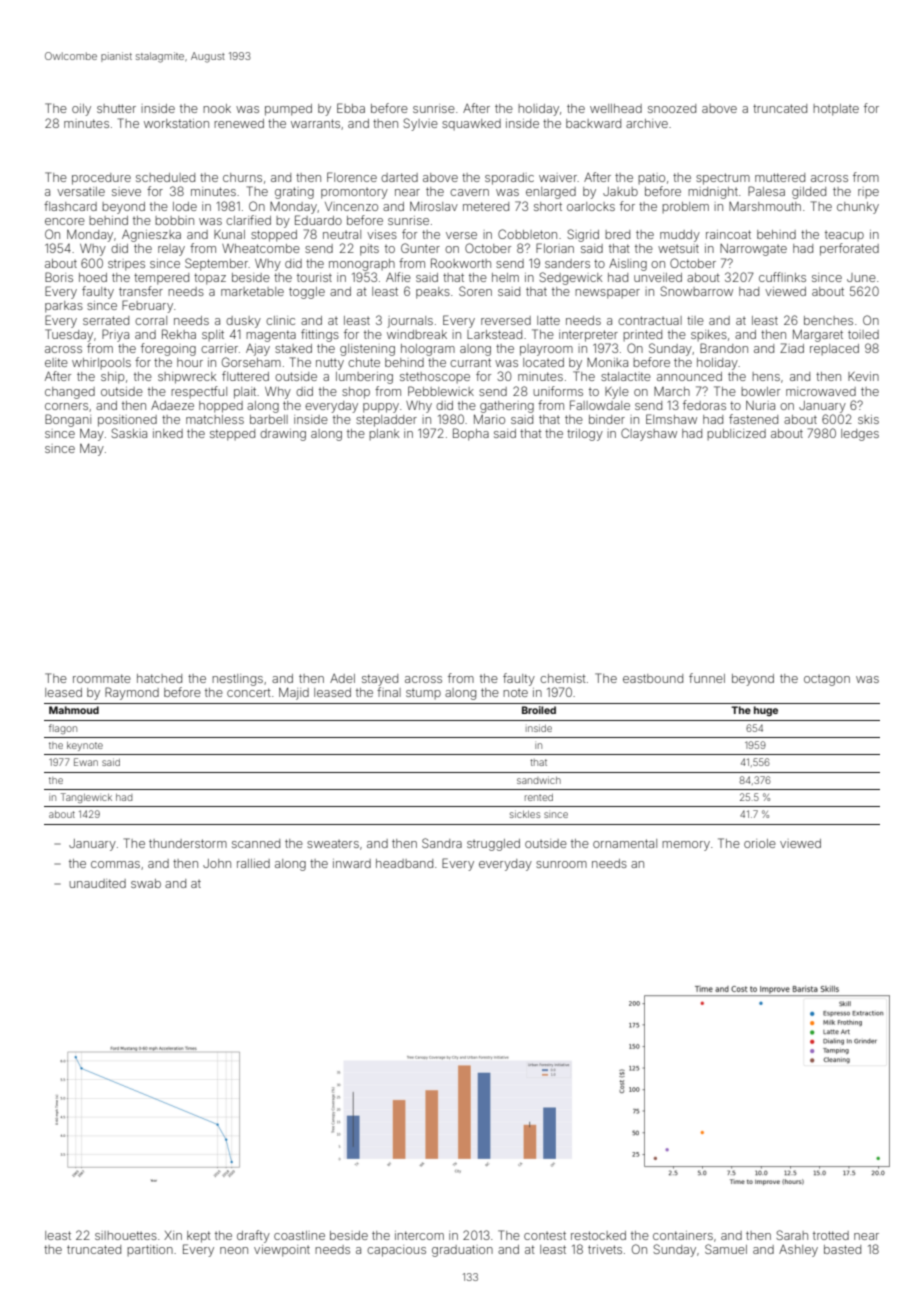 This screenshot has height=1308, width=924. What do you see at coordinates (836, 110) in the screenshot?
I see `hotplate` at bounding box center [836, 110].
